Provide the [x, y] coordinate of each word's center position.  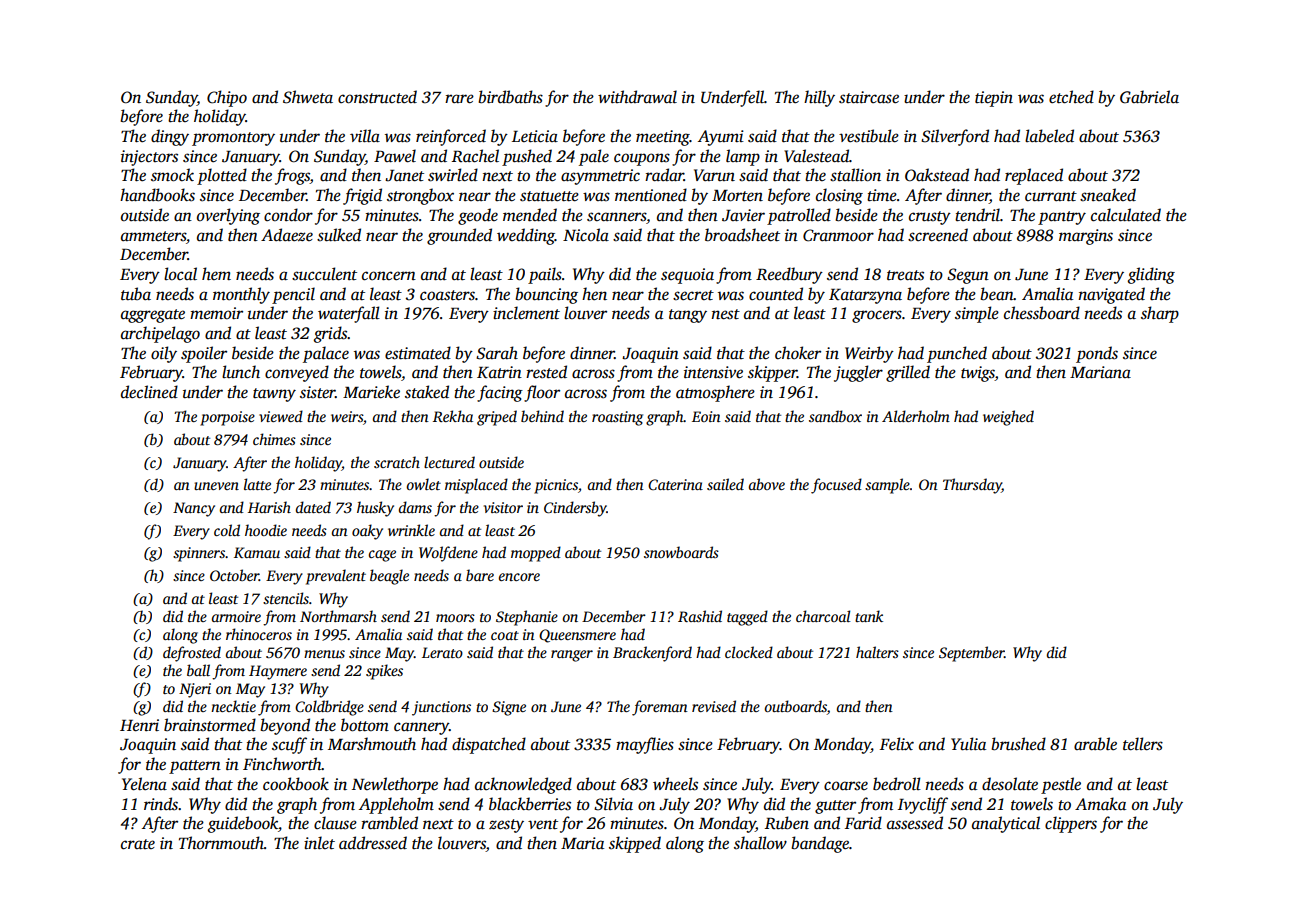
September [971, 654]
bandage [820, 844]
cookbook [296, 784]
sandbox [835, 416]
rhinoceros [259, 634]
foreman [660, 708]
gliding [1151, 275]
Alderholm [916, 416]
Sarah [497, 353]
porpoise [227, 418]
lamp [743, 157]
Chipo [227, 98]
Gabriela [1149, 97]
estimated [418, 353]
